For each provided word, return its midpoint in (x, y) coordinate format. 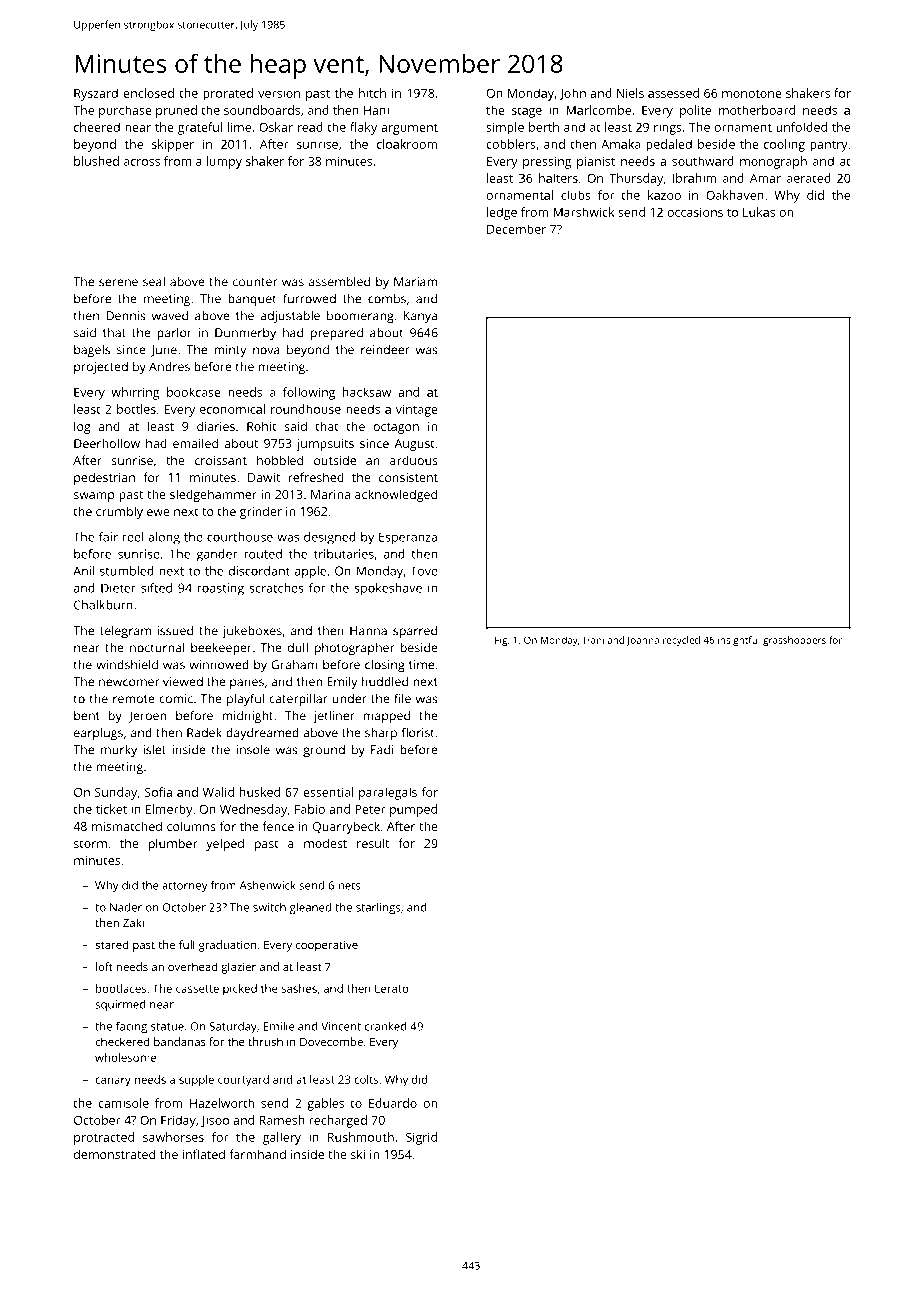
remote (134, 699)
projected (101, 368)
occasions (695, 212)
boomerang (360, 317)
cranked (386, 1026)
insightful (739, 641)
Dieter (118, 588)
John (572, 94)
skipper (173, 145)
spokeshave (388, 589)
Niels (630, 93)
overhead (193, 966)
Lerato (392, 988)
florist (418, 732)
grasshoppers (794, 641)
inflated (204, 1154)
